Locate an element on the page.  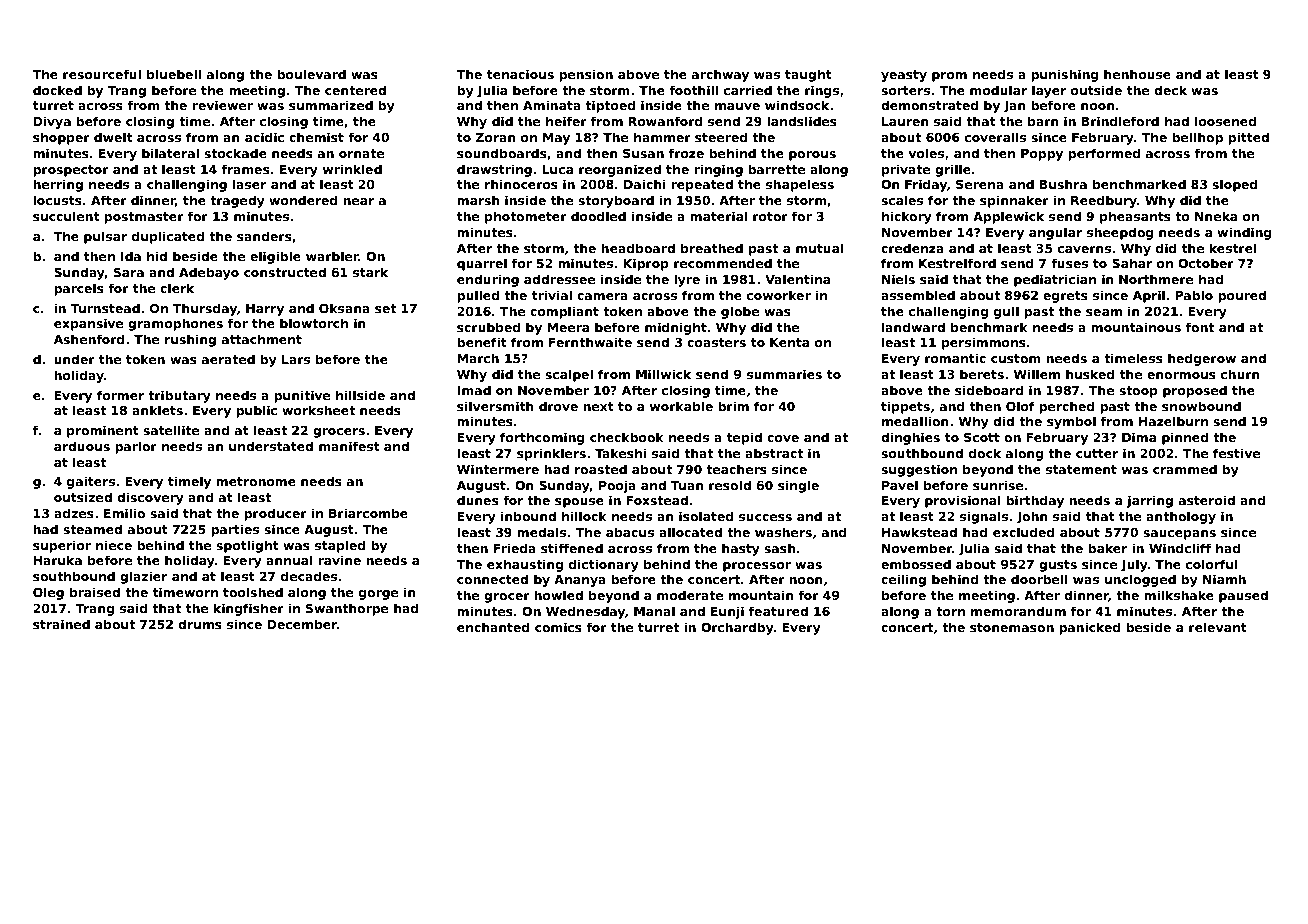
next is located at coordinates (598, 406).
